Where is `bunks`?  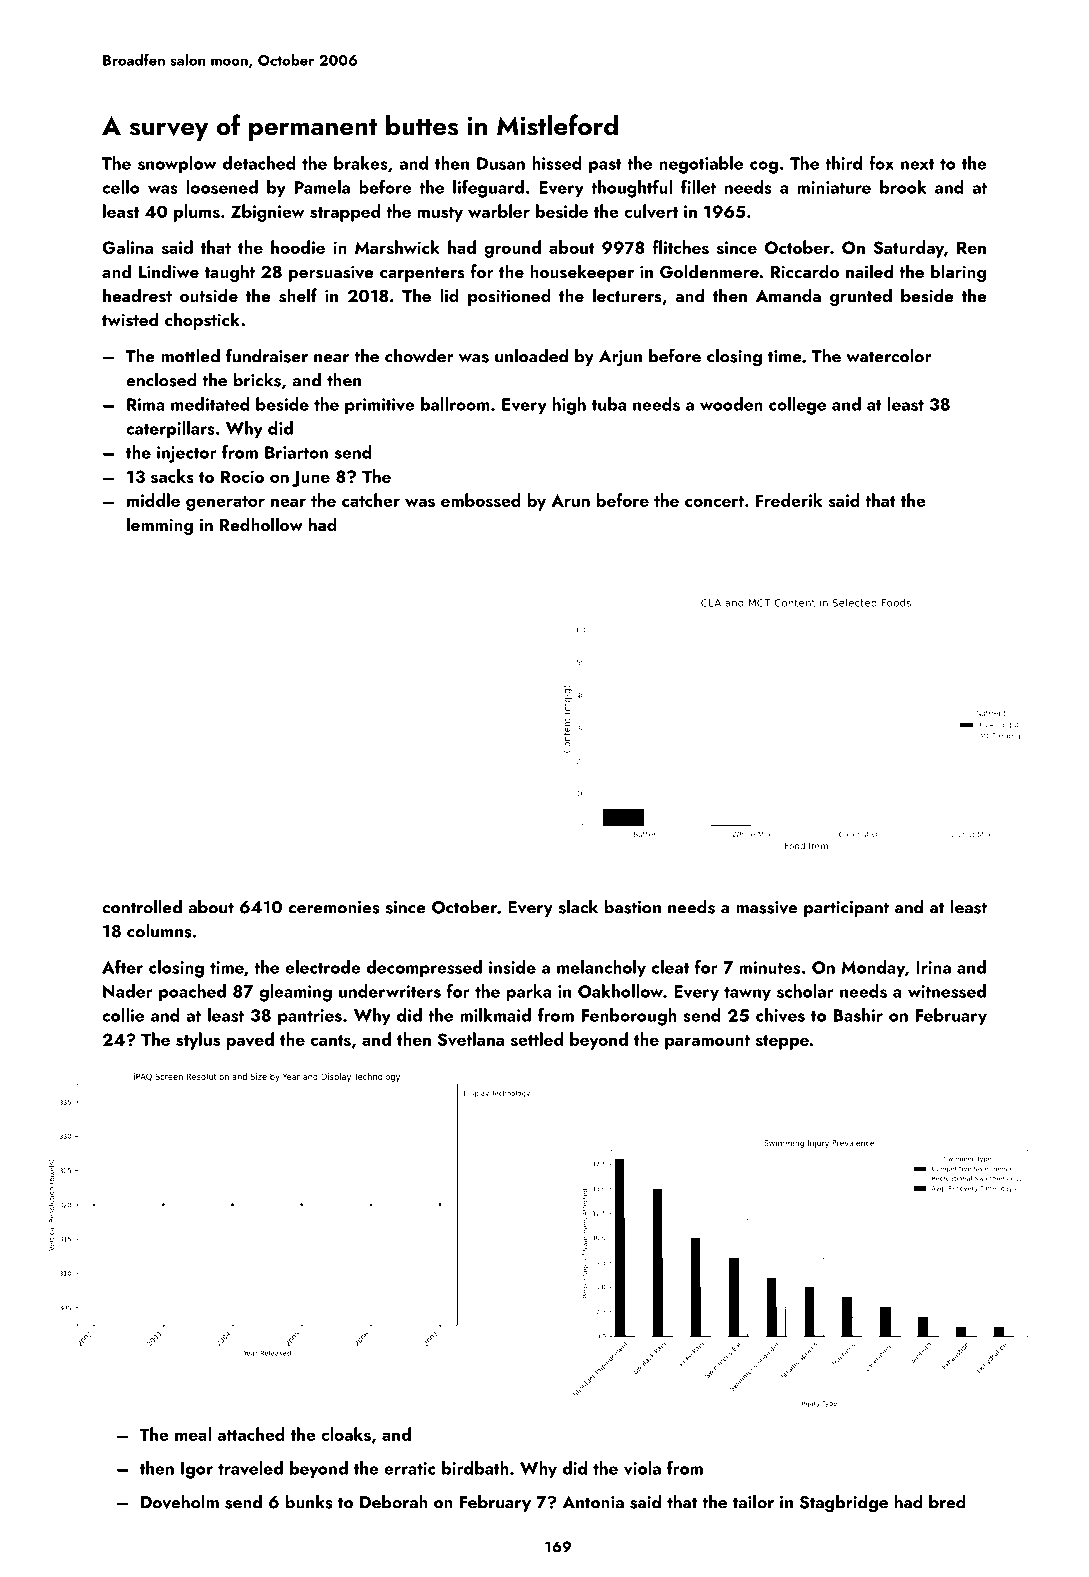 bunks is located at coordinates (309, 1502).
